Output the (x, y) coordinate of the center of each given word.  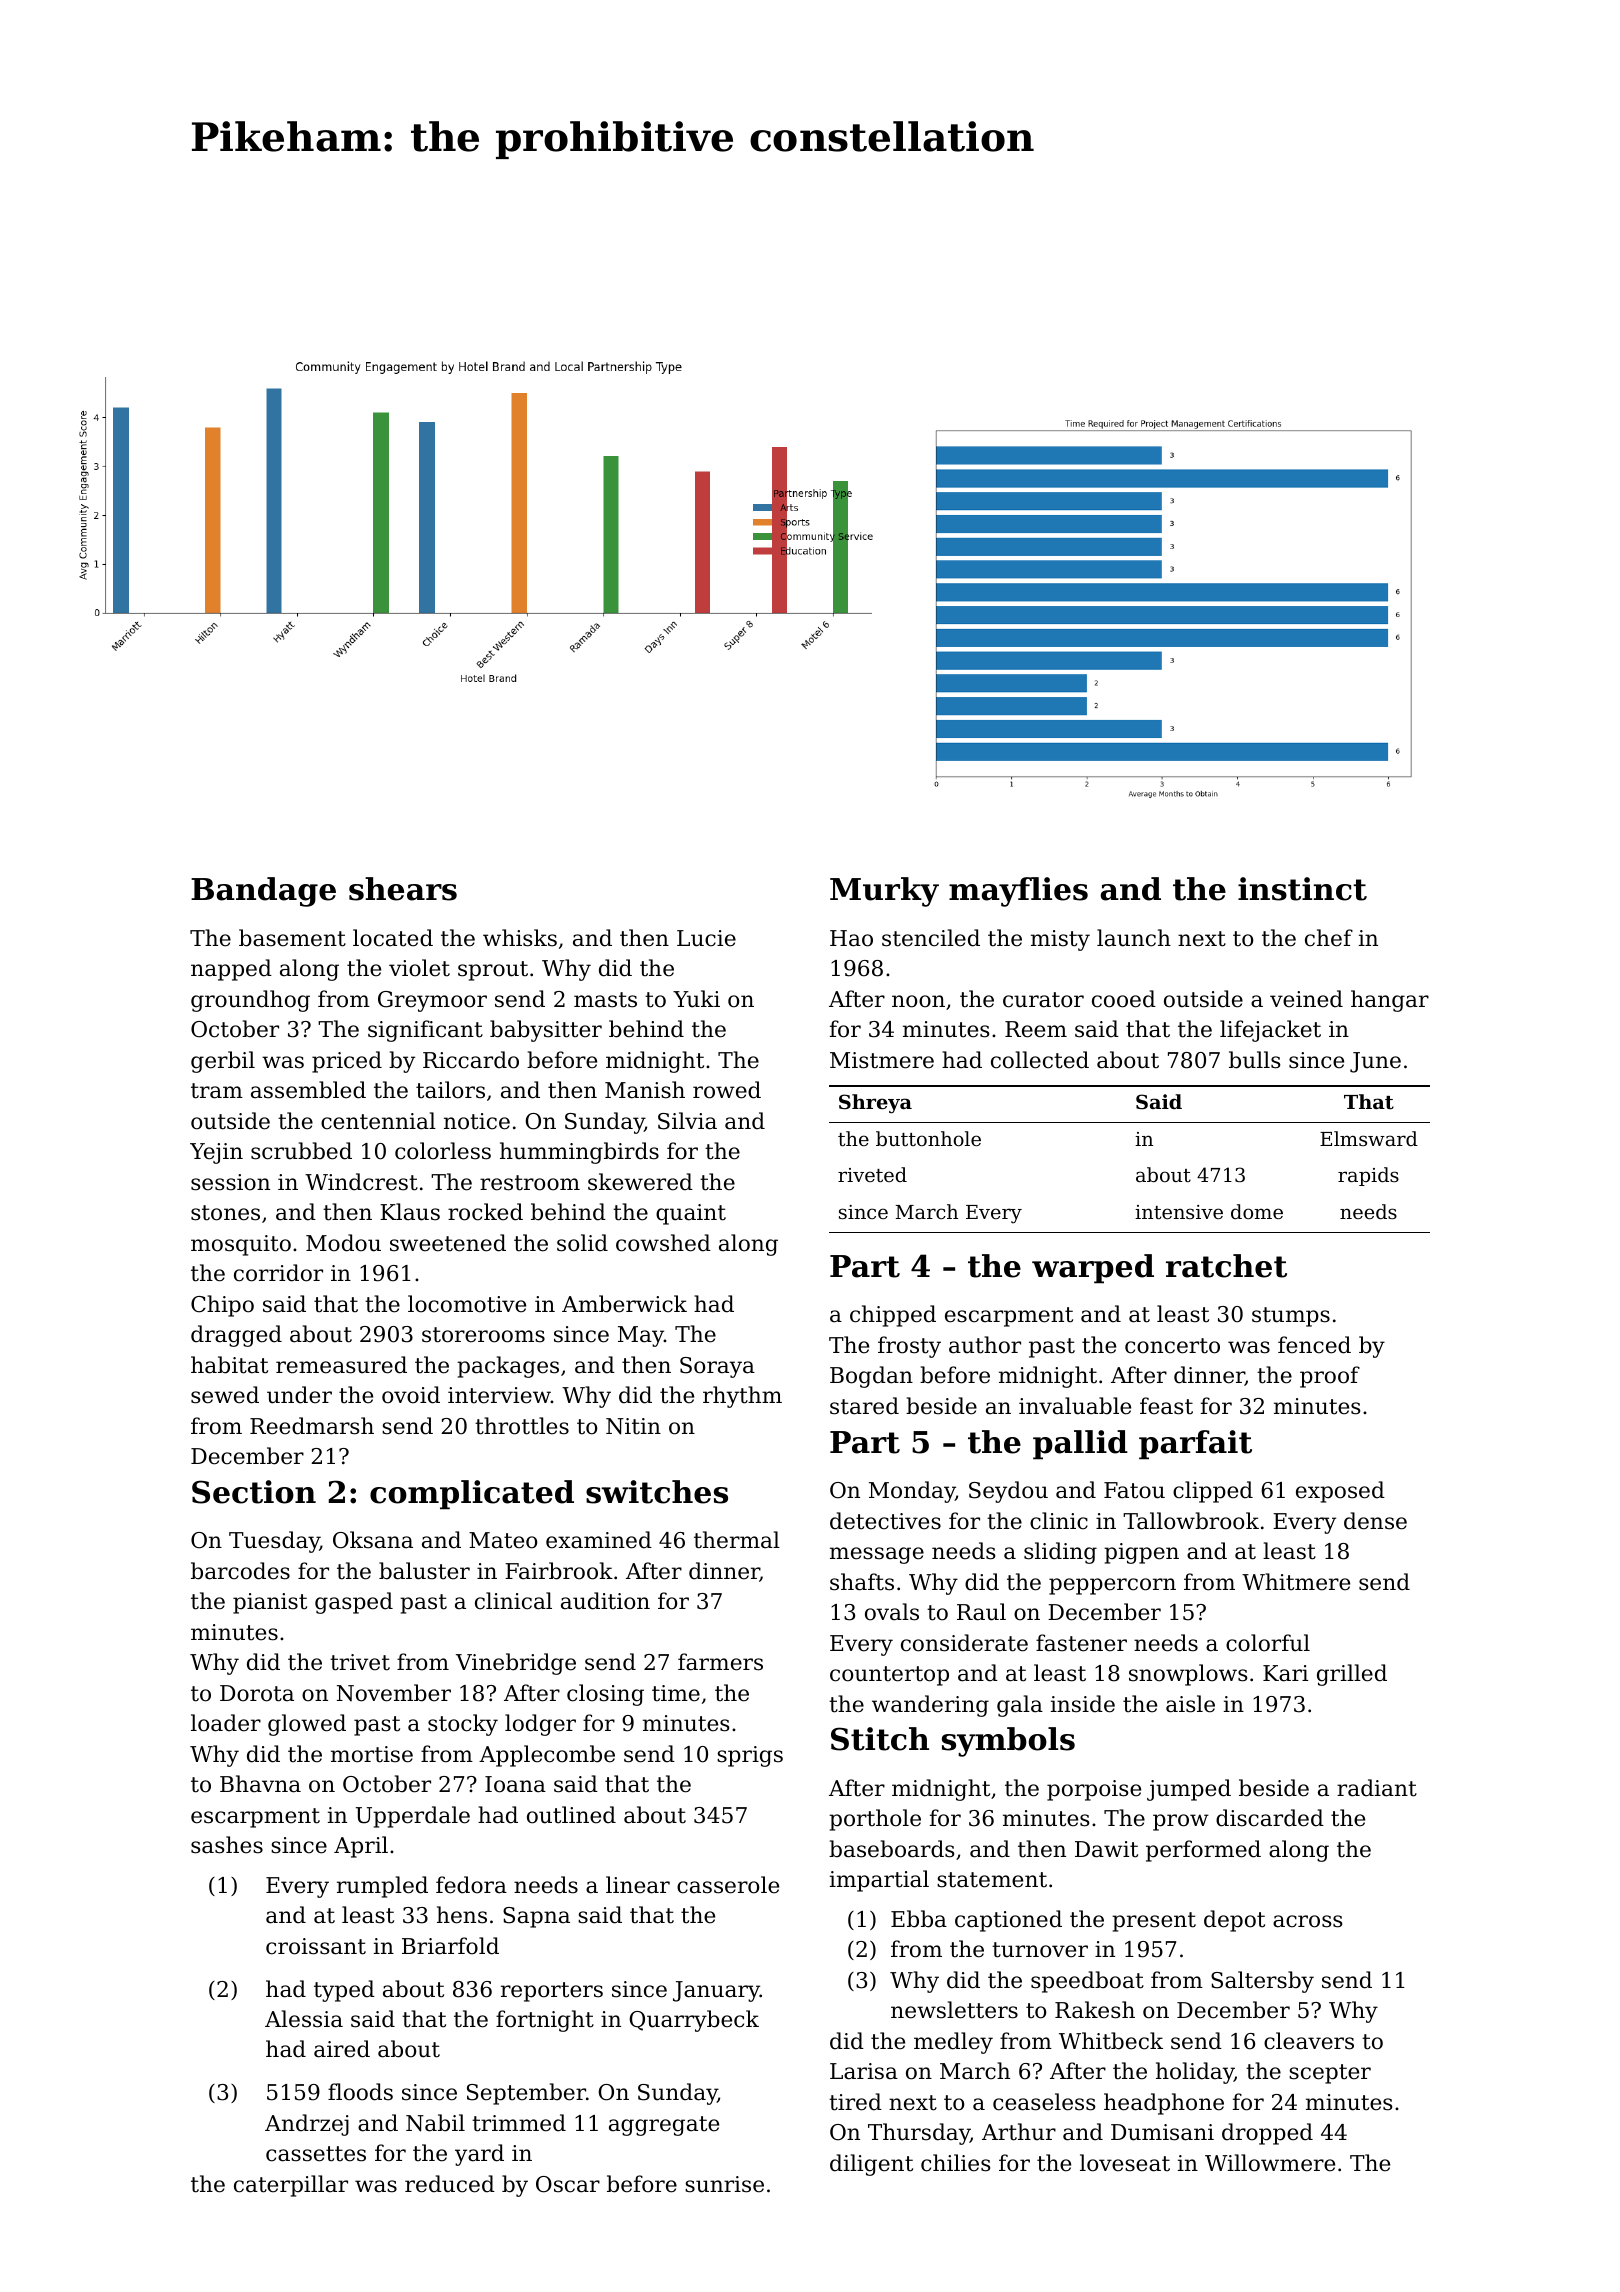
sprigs (750, 1756)
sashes (227, 1845)
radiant (1377, 1788)
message (877, 1555)
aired (342, 2049)
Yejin (216, 1153)
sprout (493, 971)
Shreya (875, 1104)
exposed (1340, 1492)
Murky (884, 892)
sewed (225, 1395)
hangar (1390, 1001)
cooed (1124, 999)
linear (638, 1885)
